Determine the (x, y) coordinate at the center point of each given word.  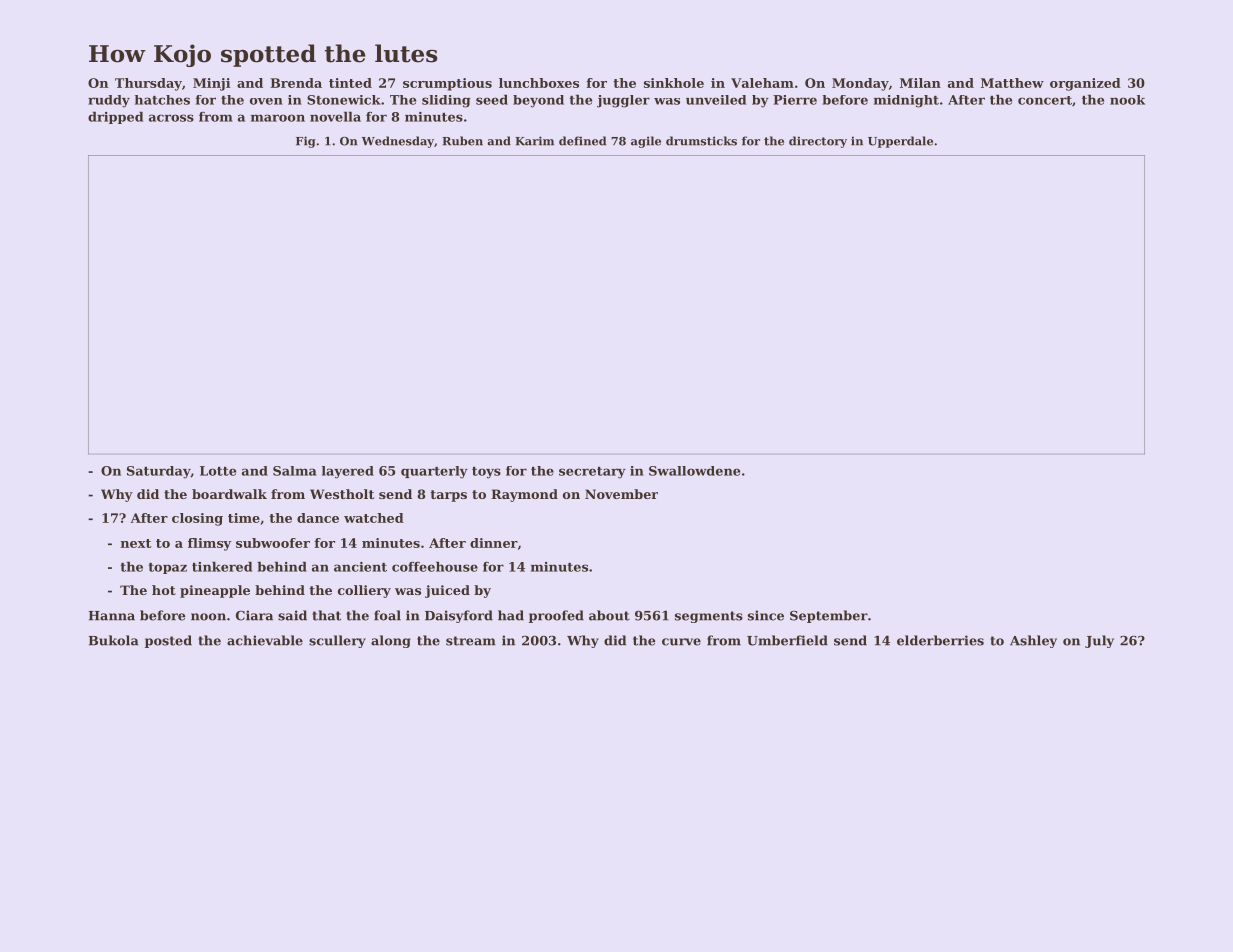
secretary (592, 473)
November (621, 494)
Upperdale (900, 142)
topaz (167, 568)
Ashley (1033, 641)
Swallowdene (694, 471)
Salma (295, 471)
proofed (556, 616)
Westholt (342, 494)
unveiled (716, 100)
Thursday (148, 84)
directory (818, 142)
